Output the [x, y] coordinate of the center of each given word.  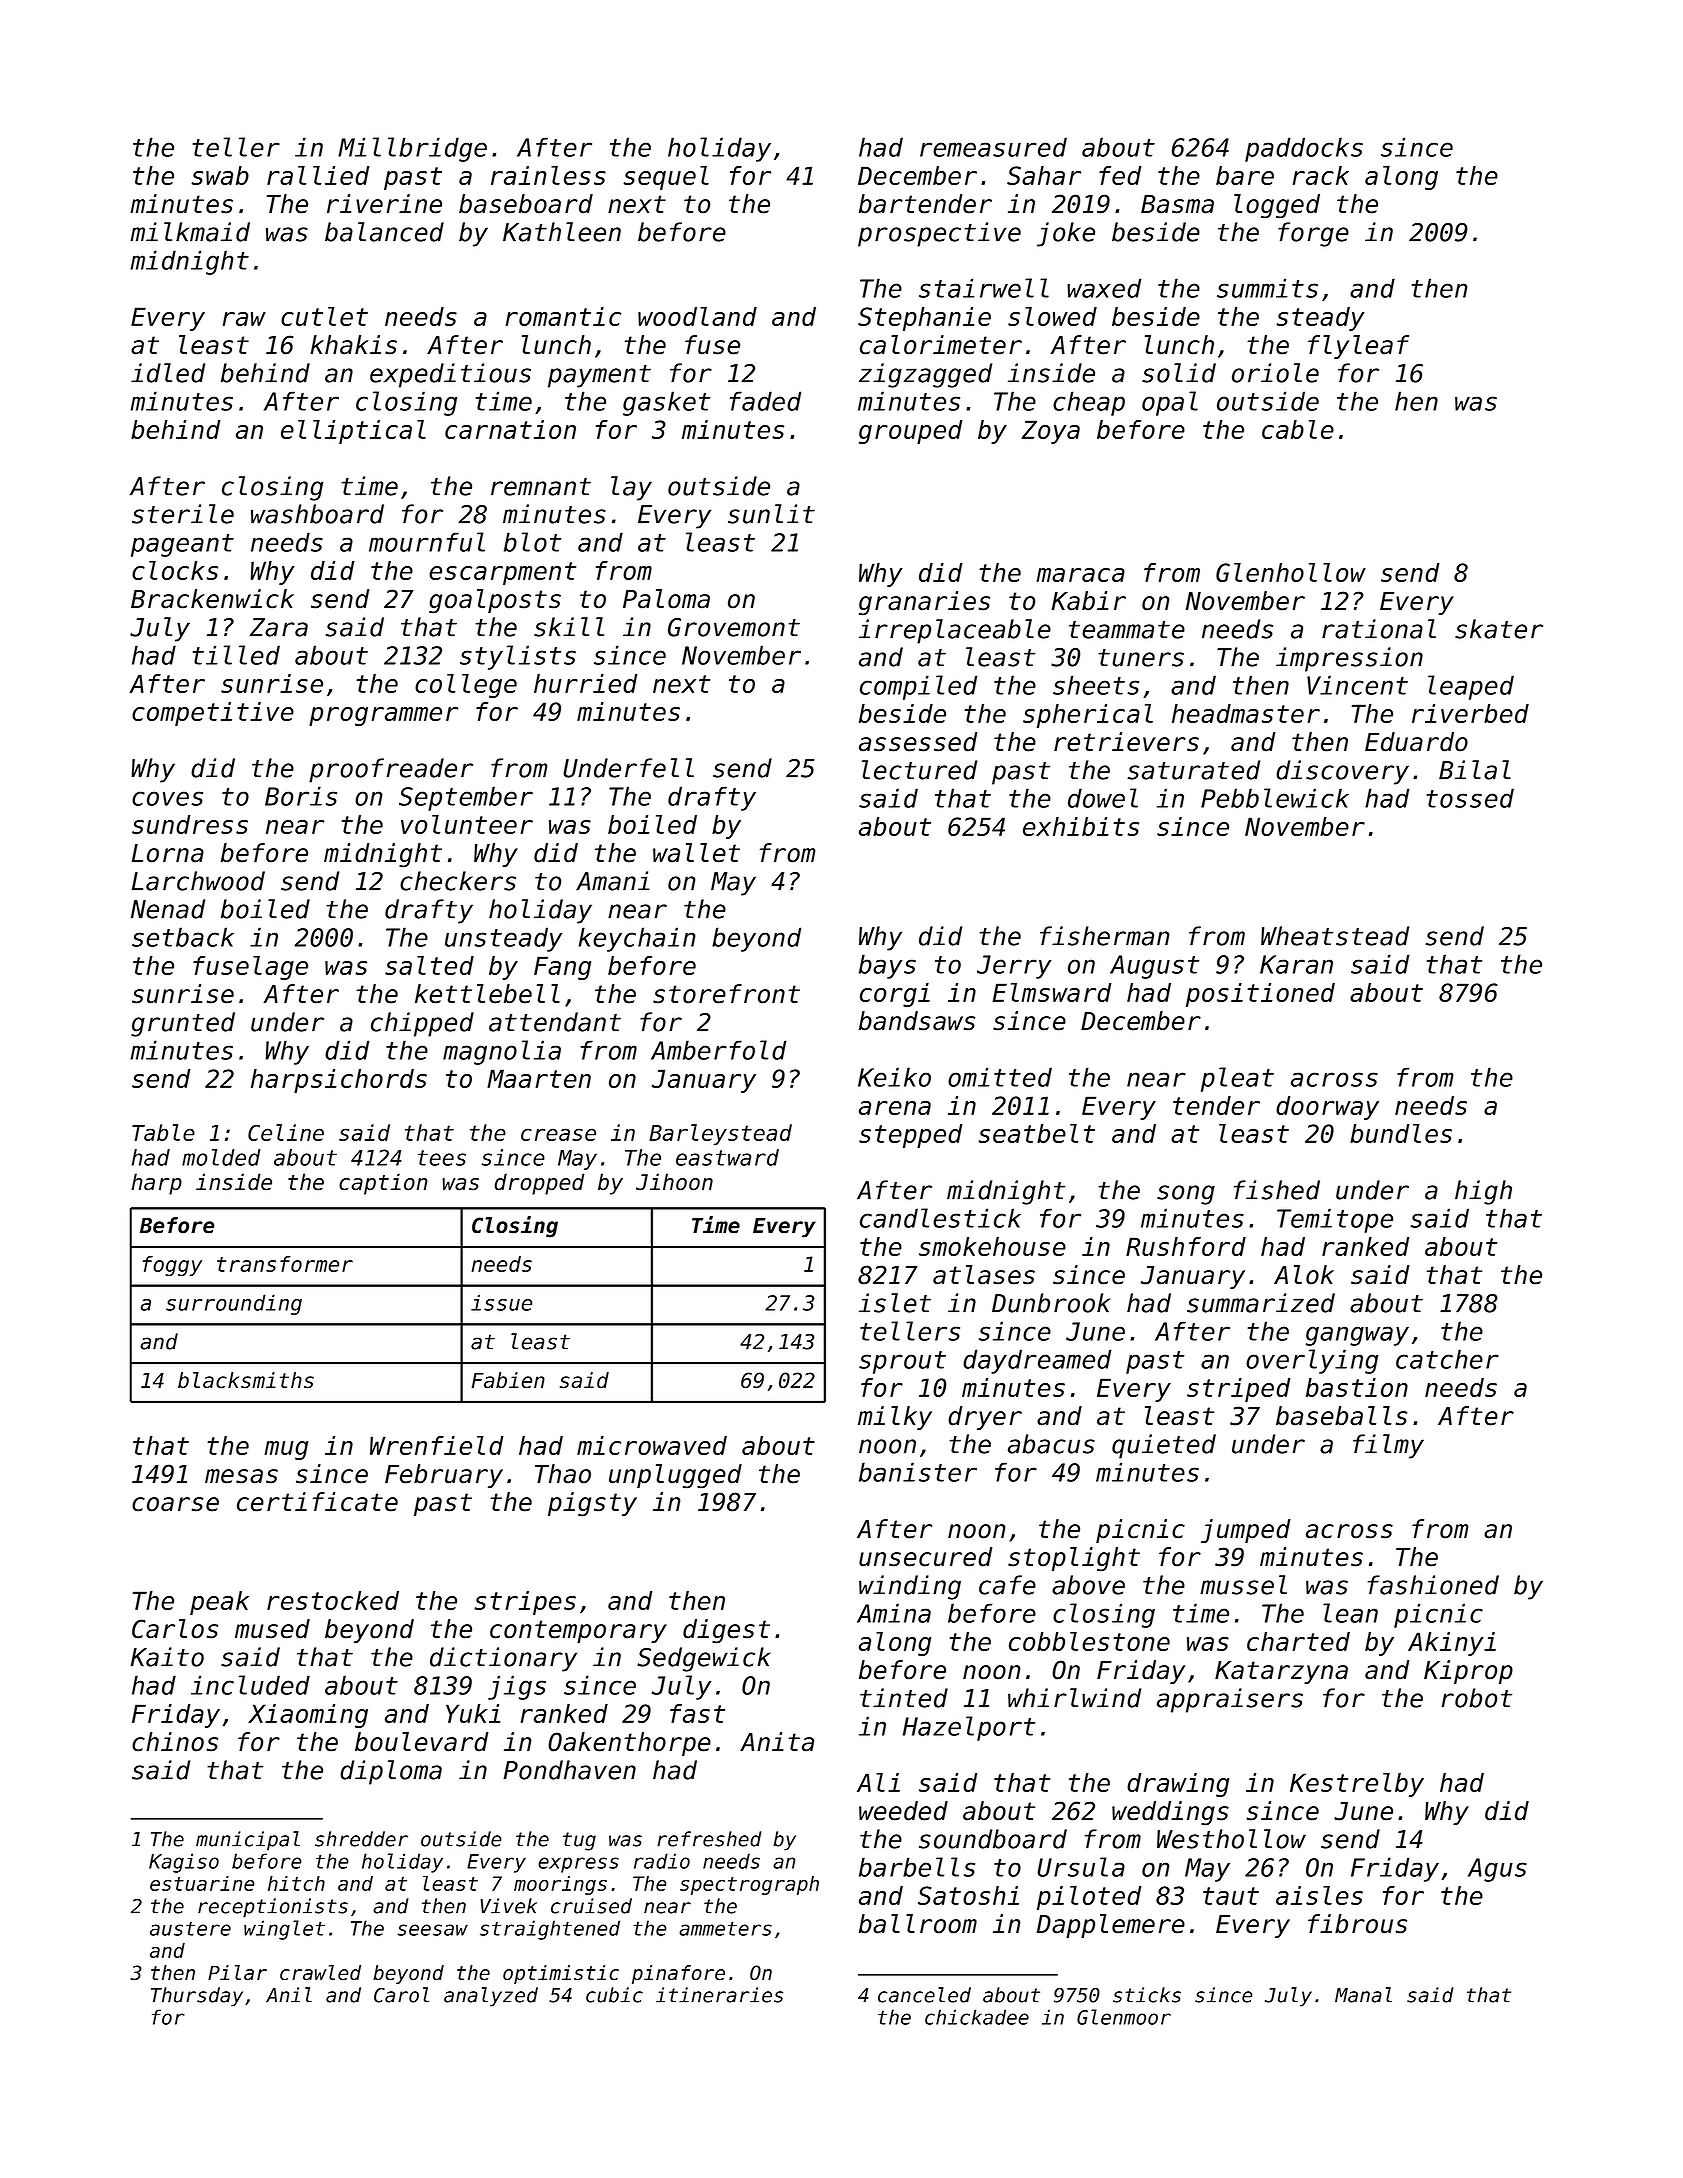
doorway [1327, 1108]
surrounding [234, 1304]
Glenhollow [1291, 572]
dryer [985, 1418]
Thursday [197, 1997]
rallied [318, 175]
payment [599, 376]
